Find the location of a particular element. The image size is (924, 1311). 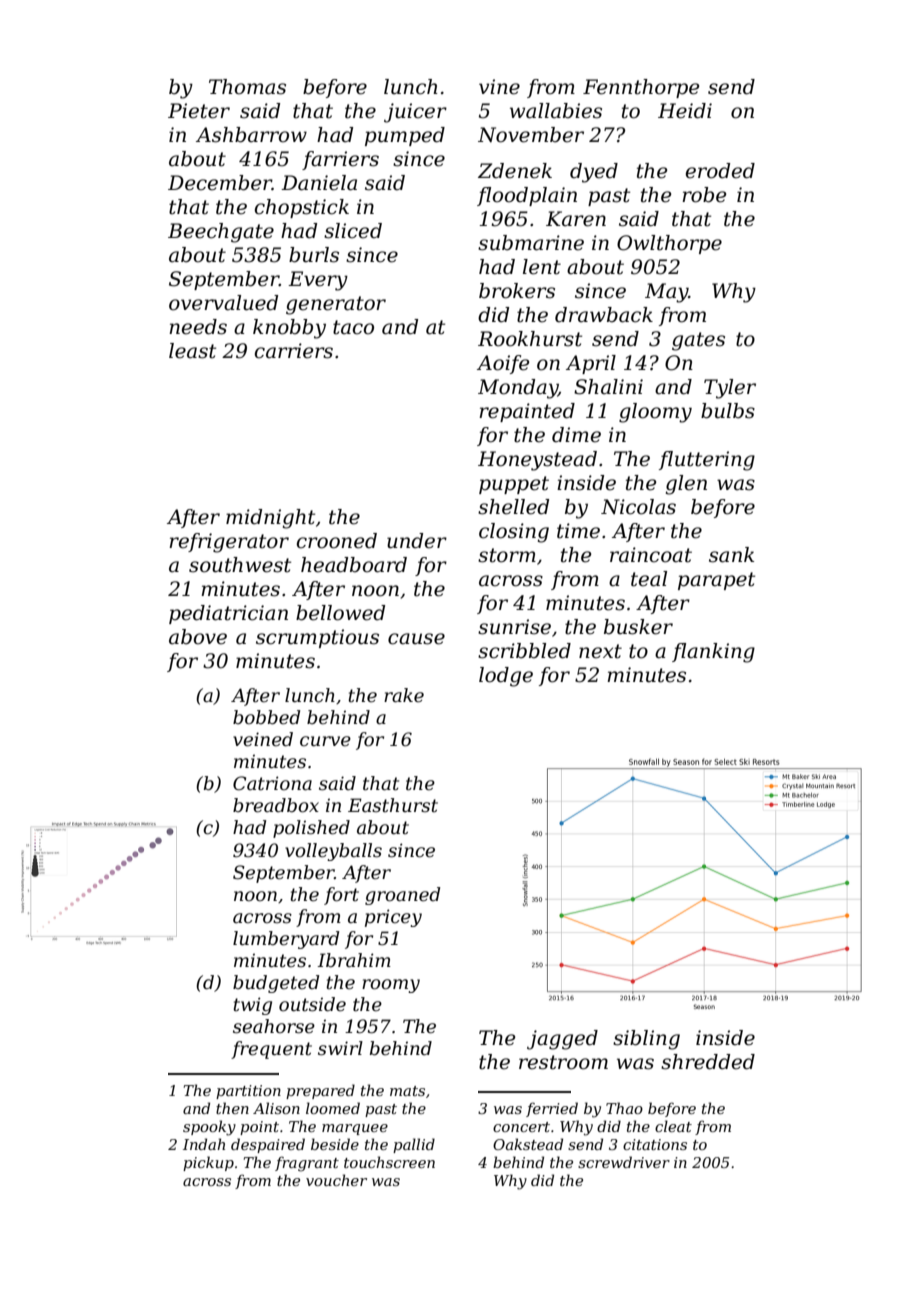

rake is located at coordinates (404, 695).
